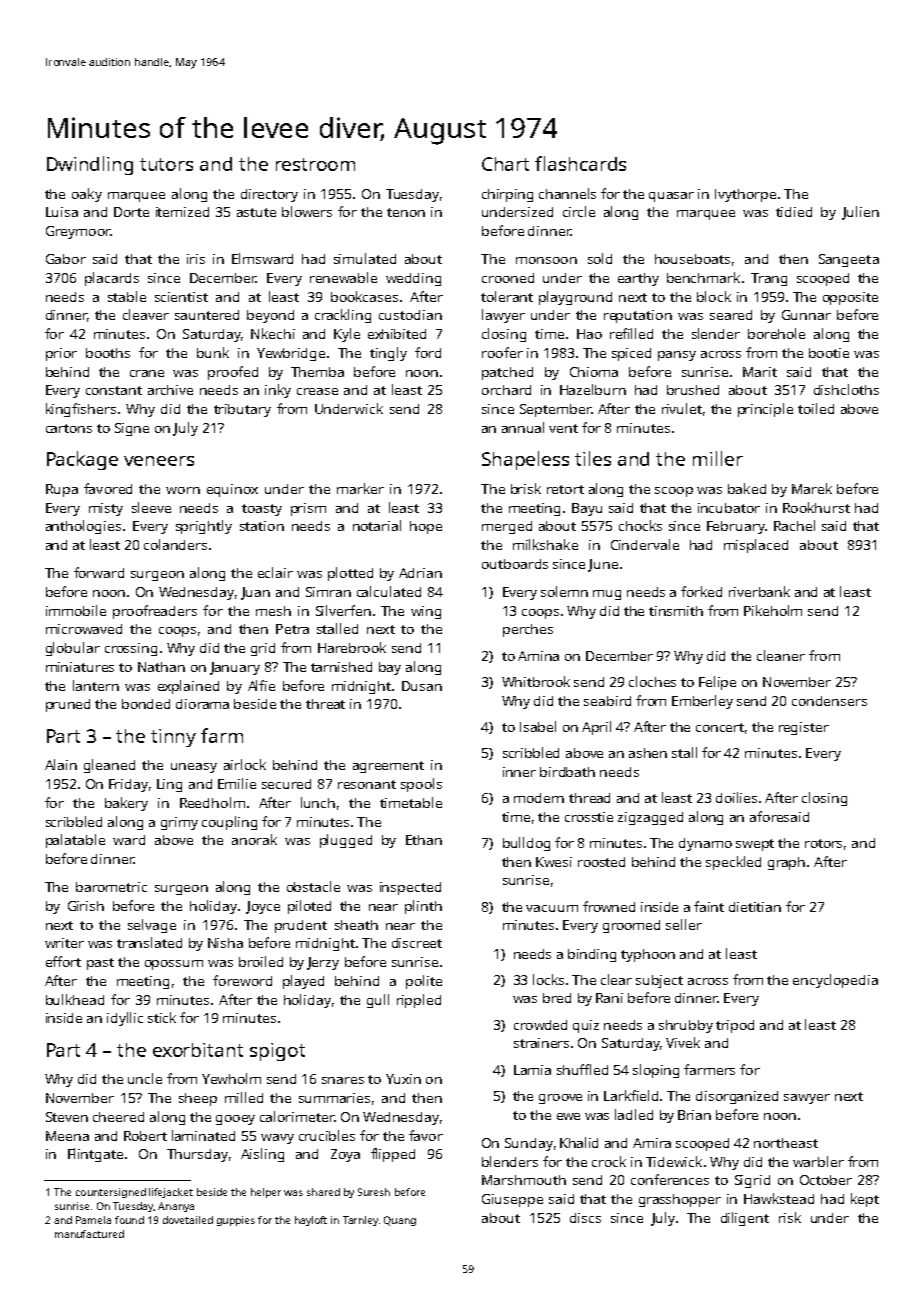 This screenshot has height=1308, width=924. Describe the element at coordinates (781, 655) in the screenshot. I see `cleaner` at that location.
